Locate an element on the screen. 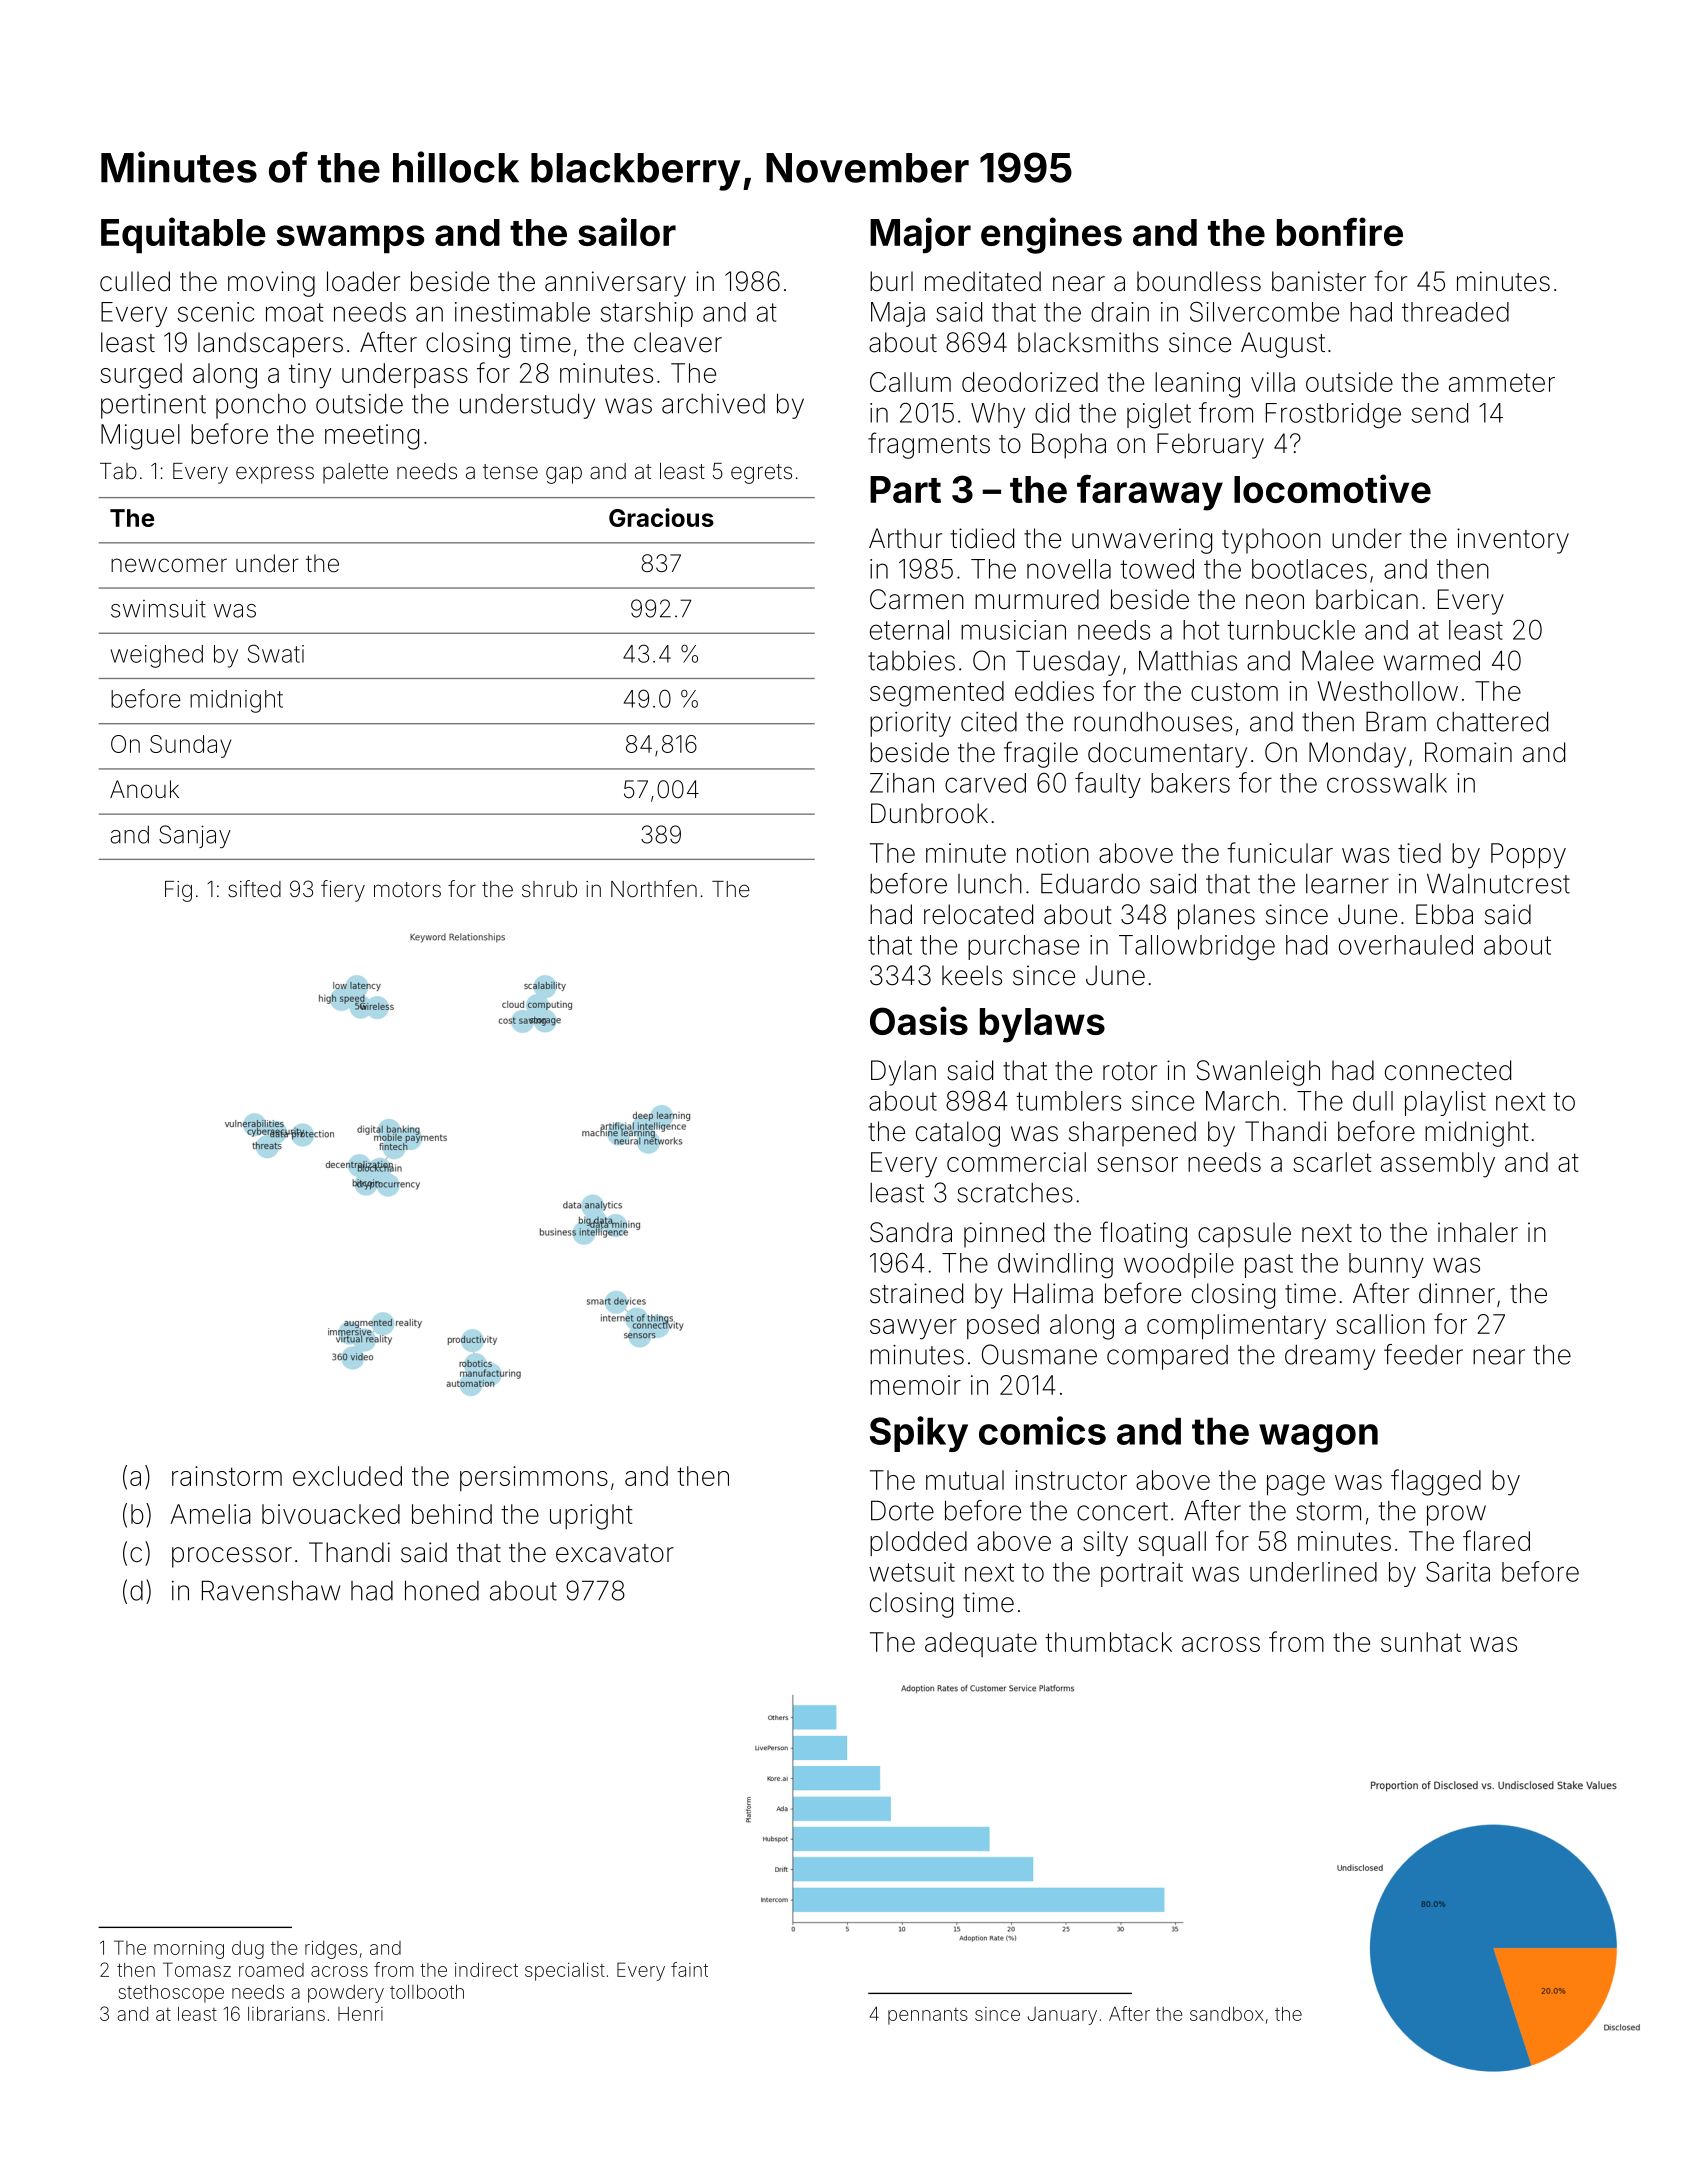  sandbox is located at coordinates (1227, 2013).
